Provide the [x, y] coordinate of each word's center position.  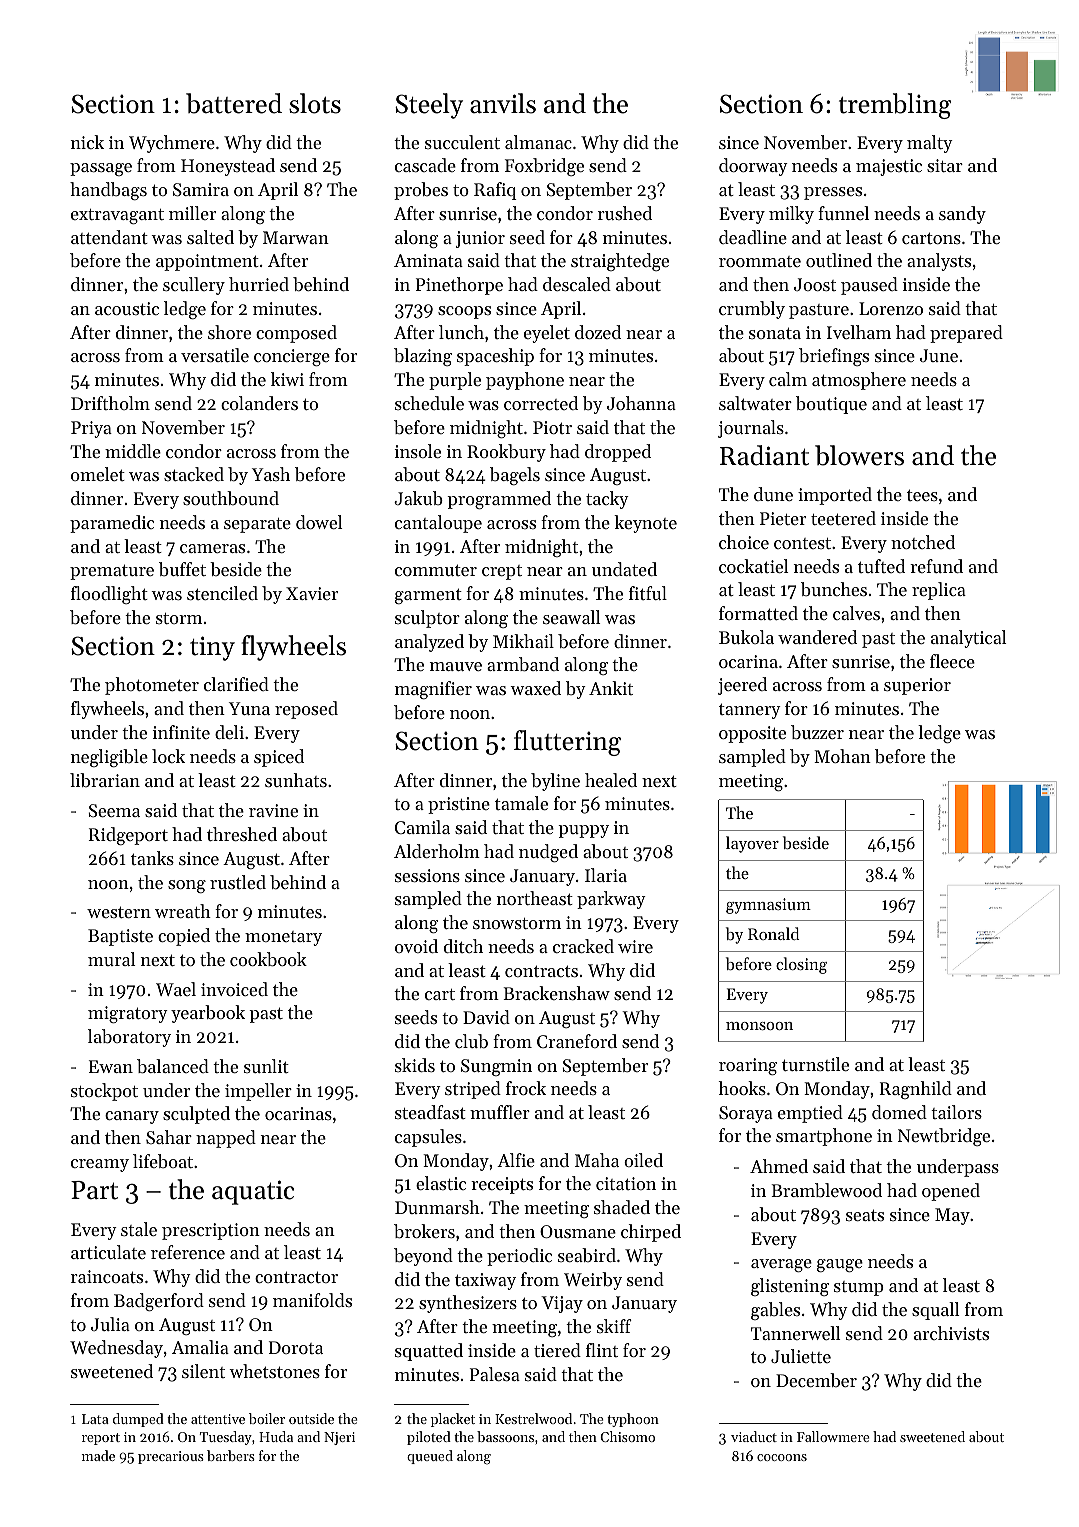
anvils [503, 103]
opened [951, 1192]
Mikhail [523, 641]
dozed [598, 332]
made [98, 1455]
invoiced [234, 989]
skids [415, 1065]
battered [234, 103]
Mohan [842, 756]
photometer [152, 686]
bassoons [505, 1436]
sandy [962, 215]
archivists [951, 1333]
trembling [895, 106]
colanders [259, 403]
